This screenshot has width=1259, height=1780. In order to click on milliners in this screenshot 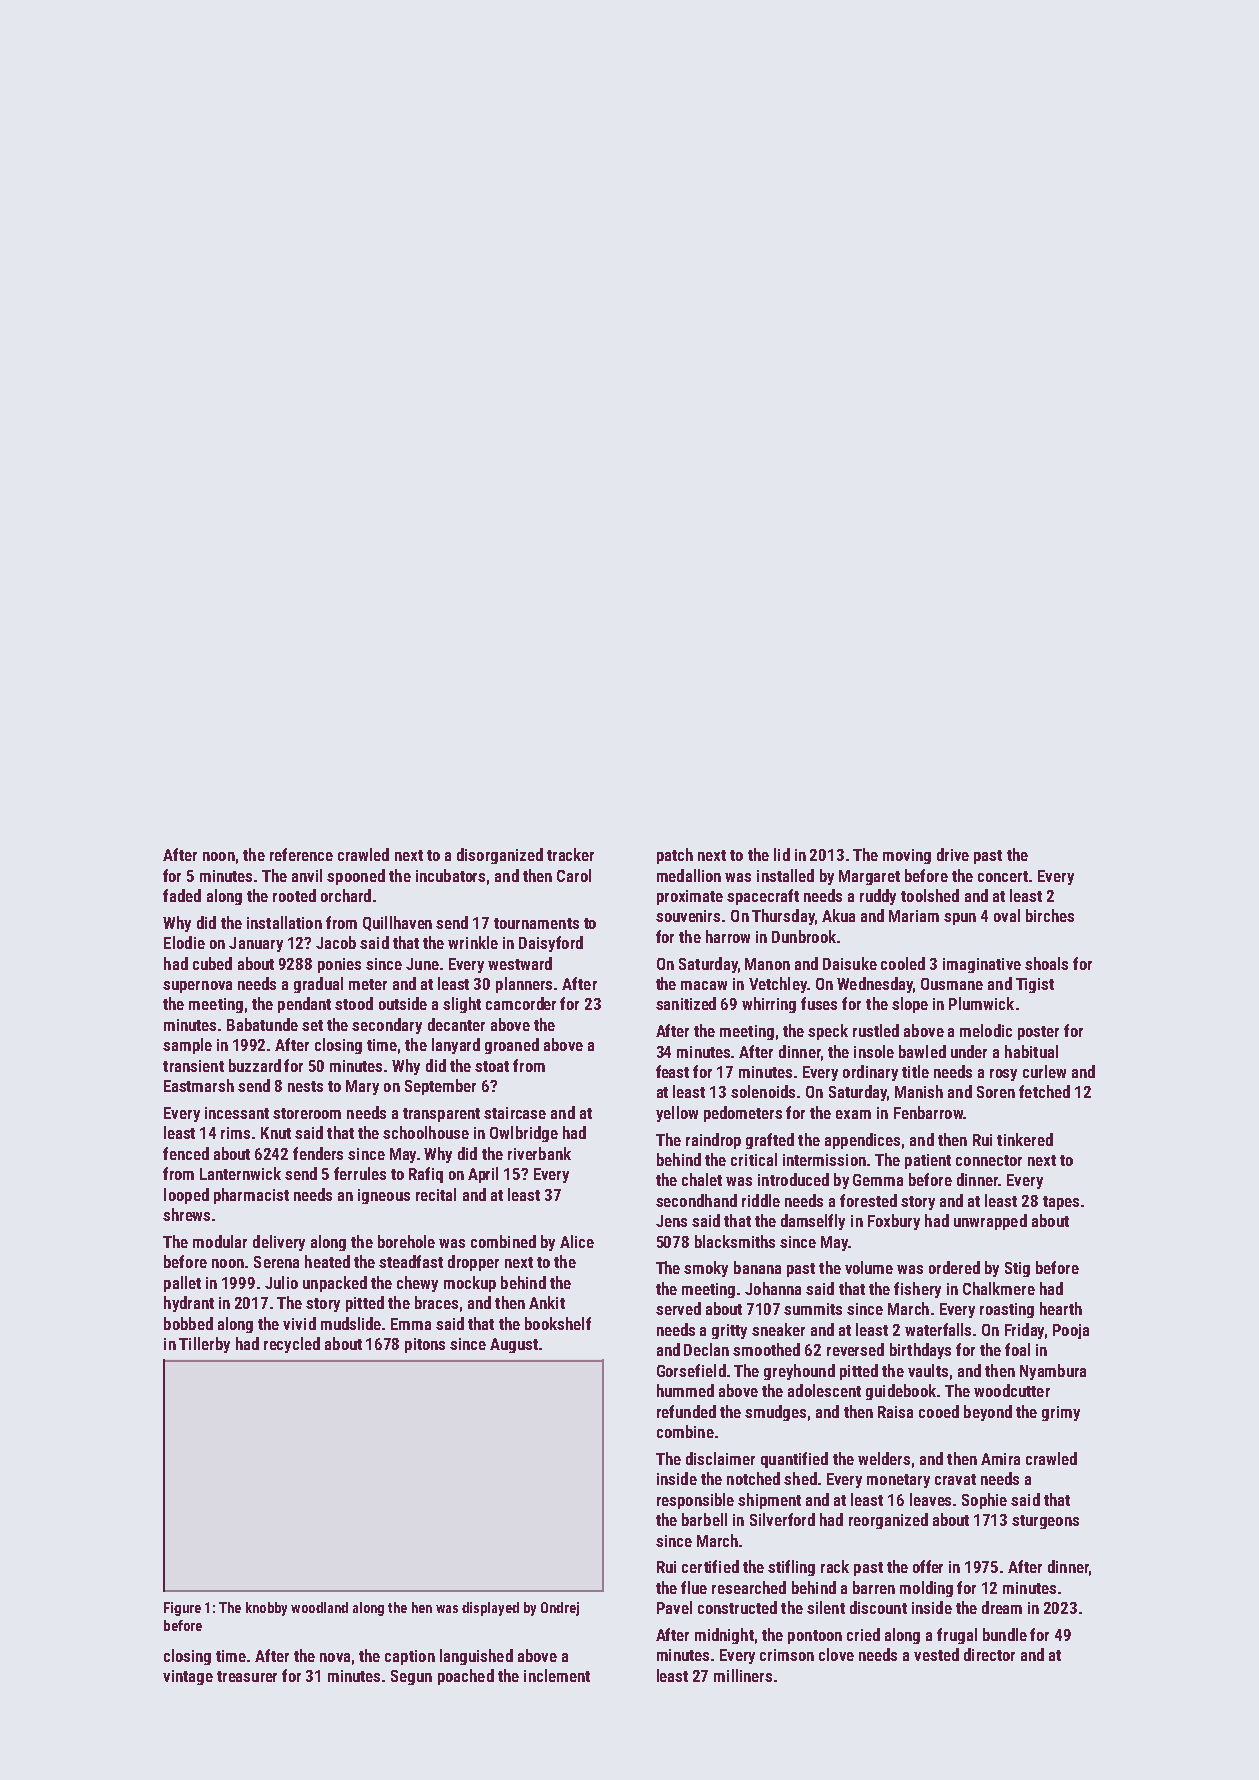, I will do `click(743, 1675)`.
